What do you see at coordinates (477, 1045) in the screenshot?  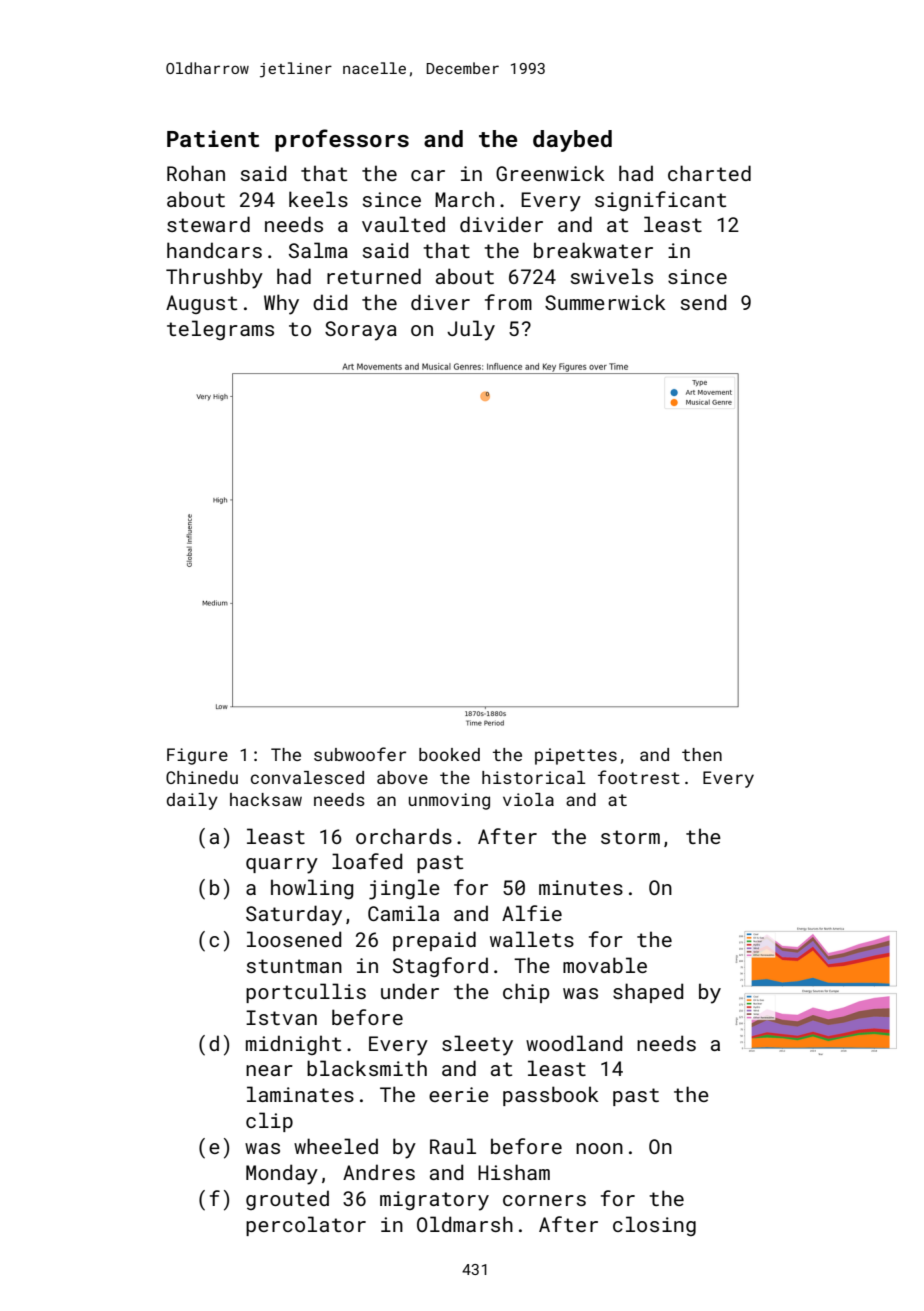 I see `sleety` at bounding box center [477, 1045].
